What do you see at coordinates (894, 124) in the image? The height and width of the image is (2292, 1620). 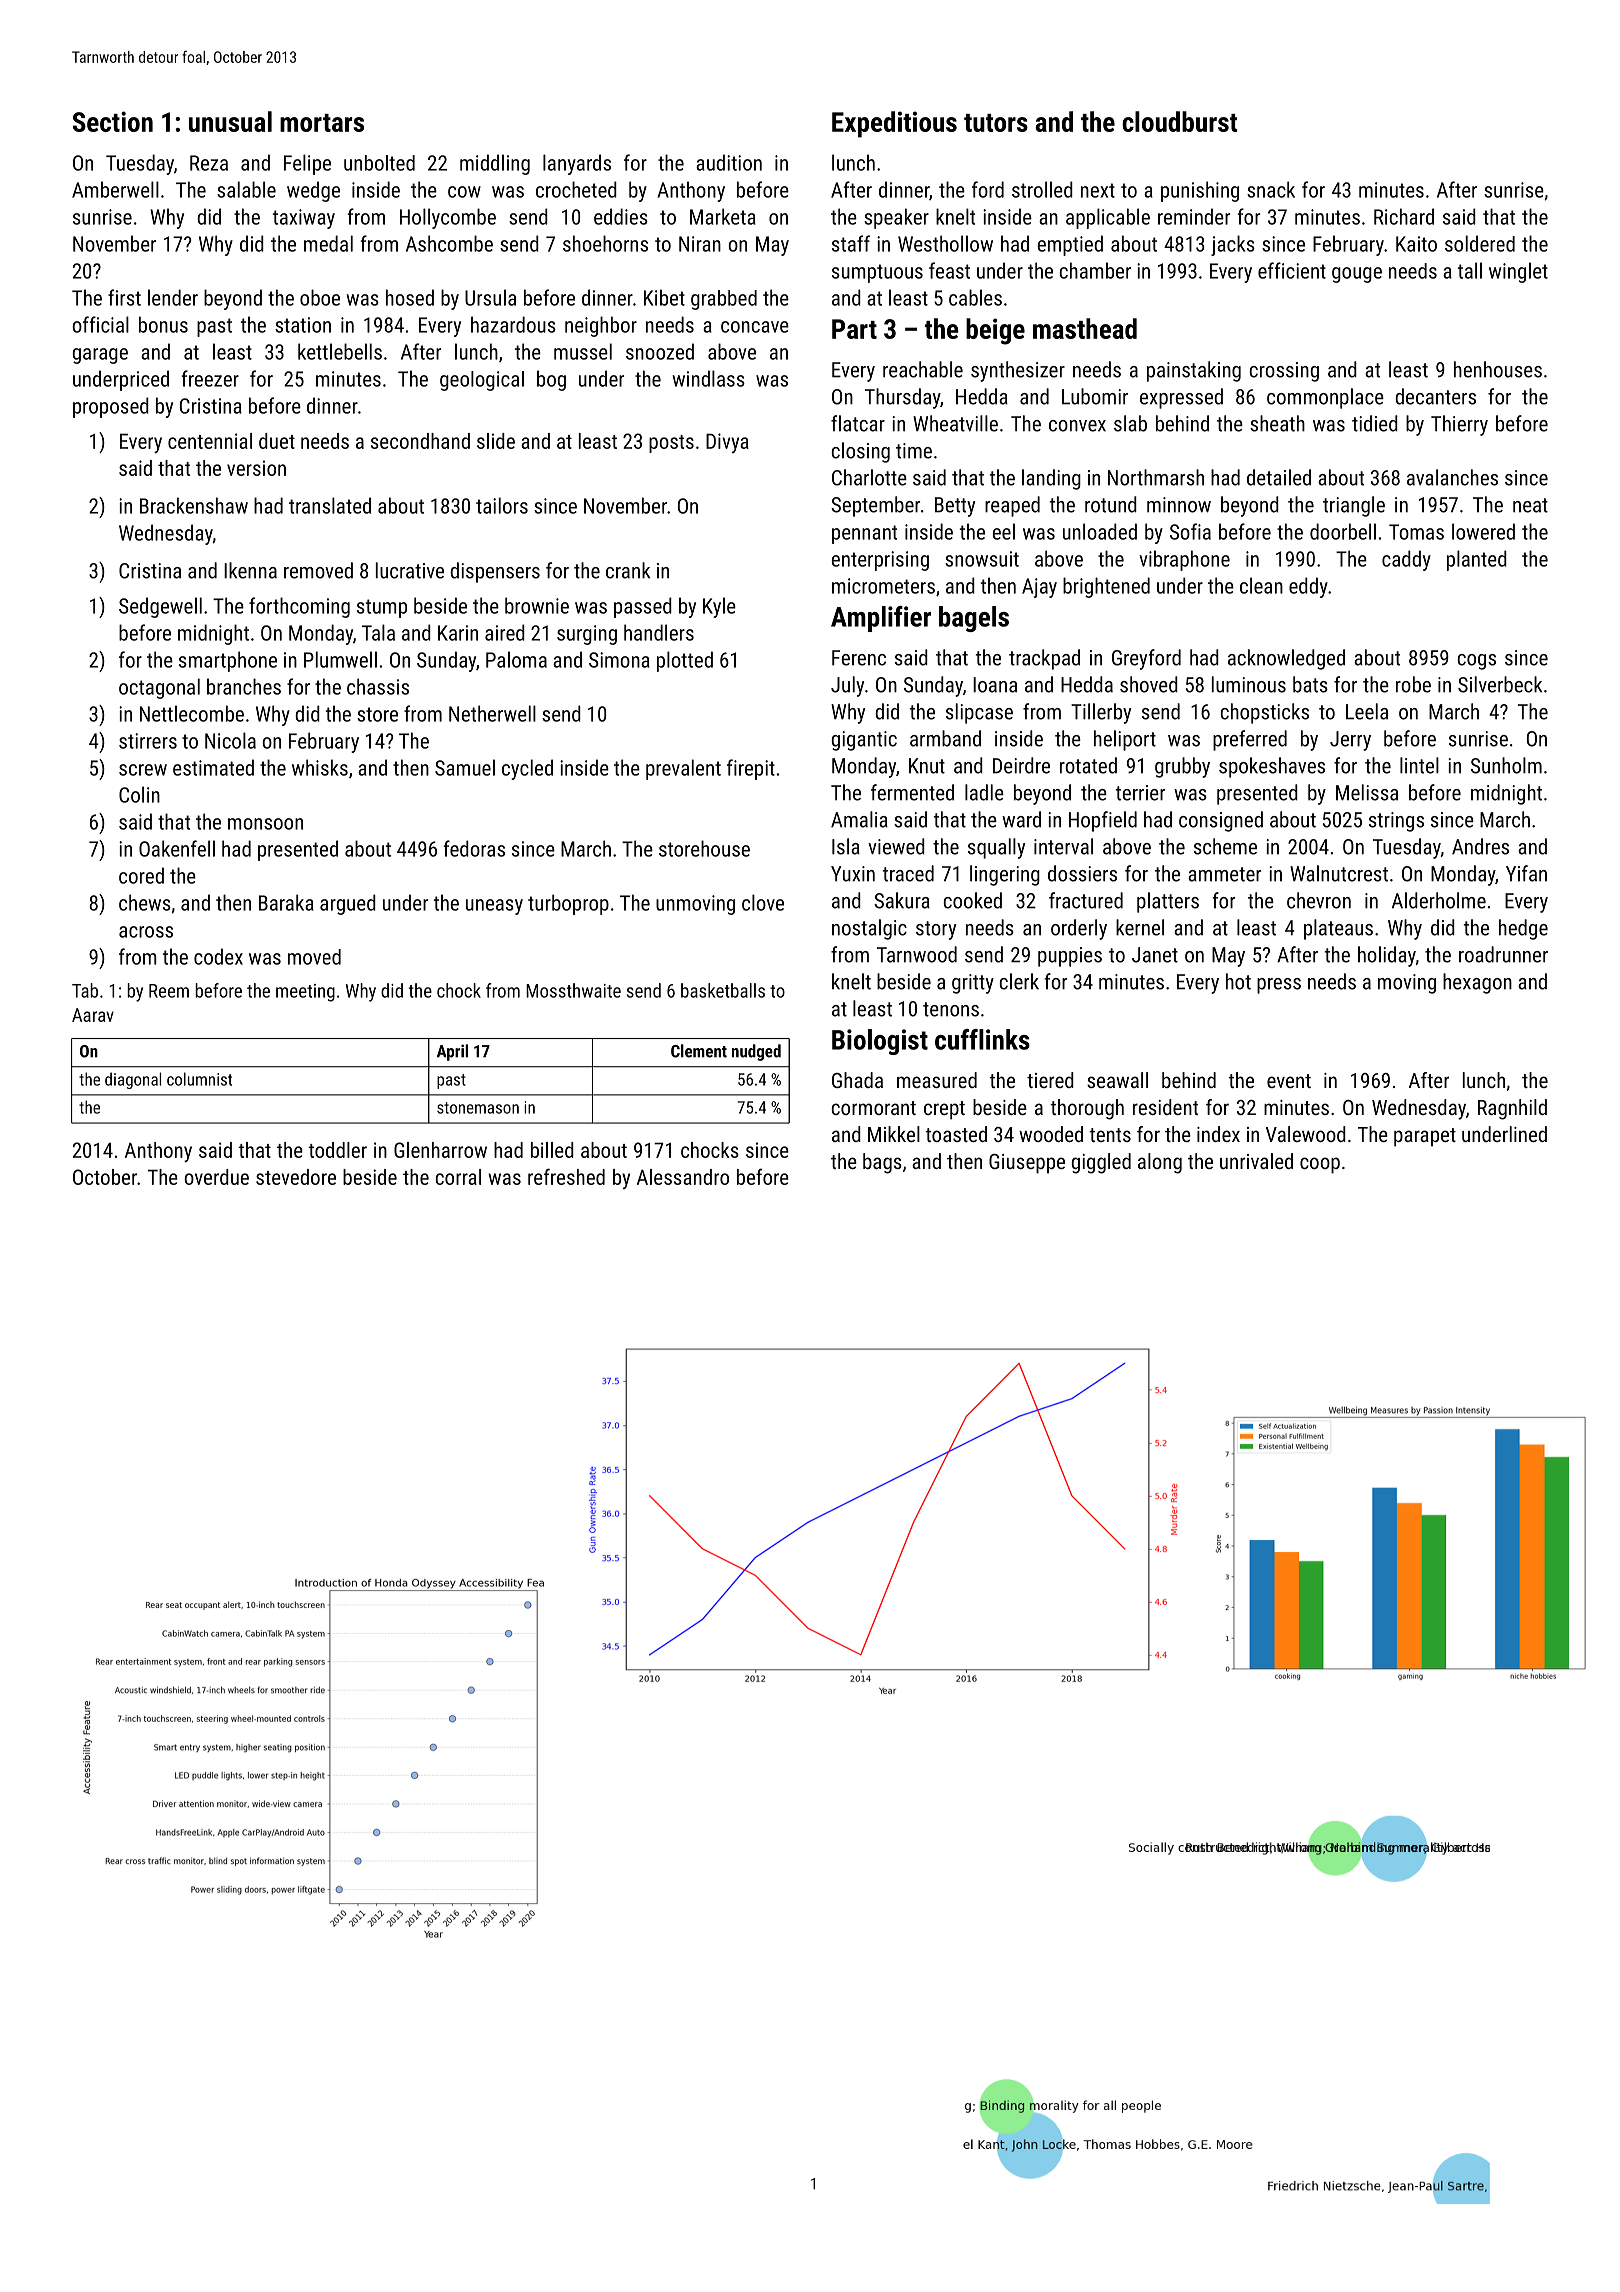 I see `Expeditious` at bounding box center [894, 124].
